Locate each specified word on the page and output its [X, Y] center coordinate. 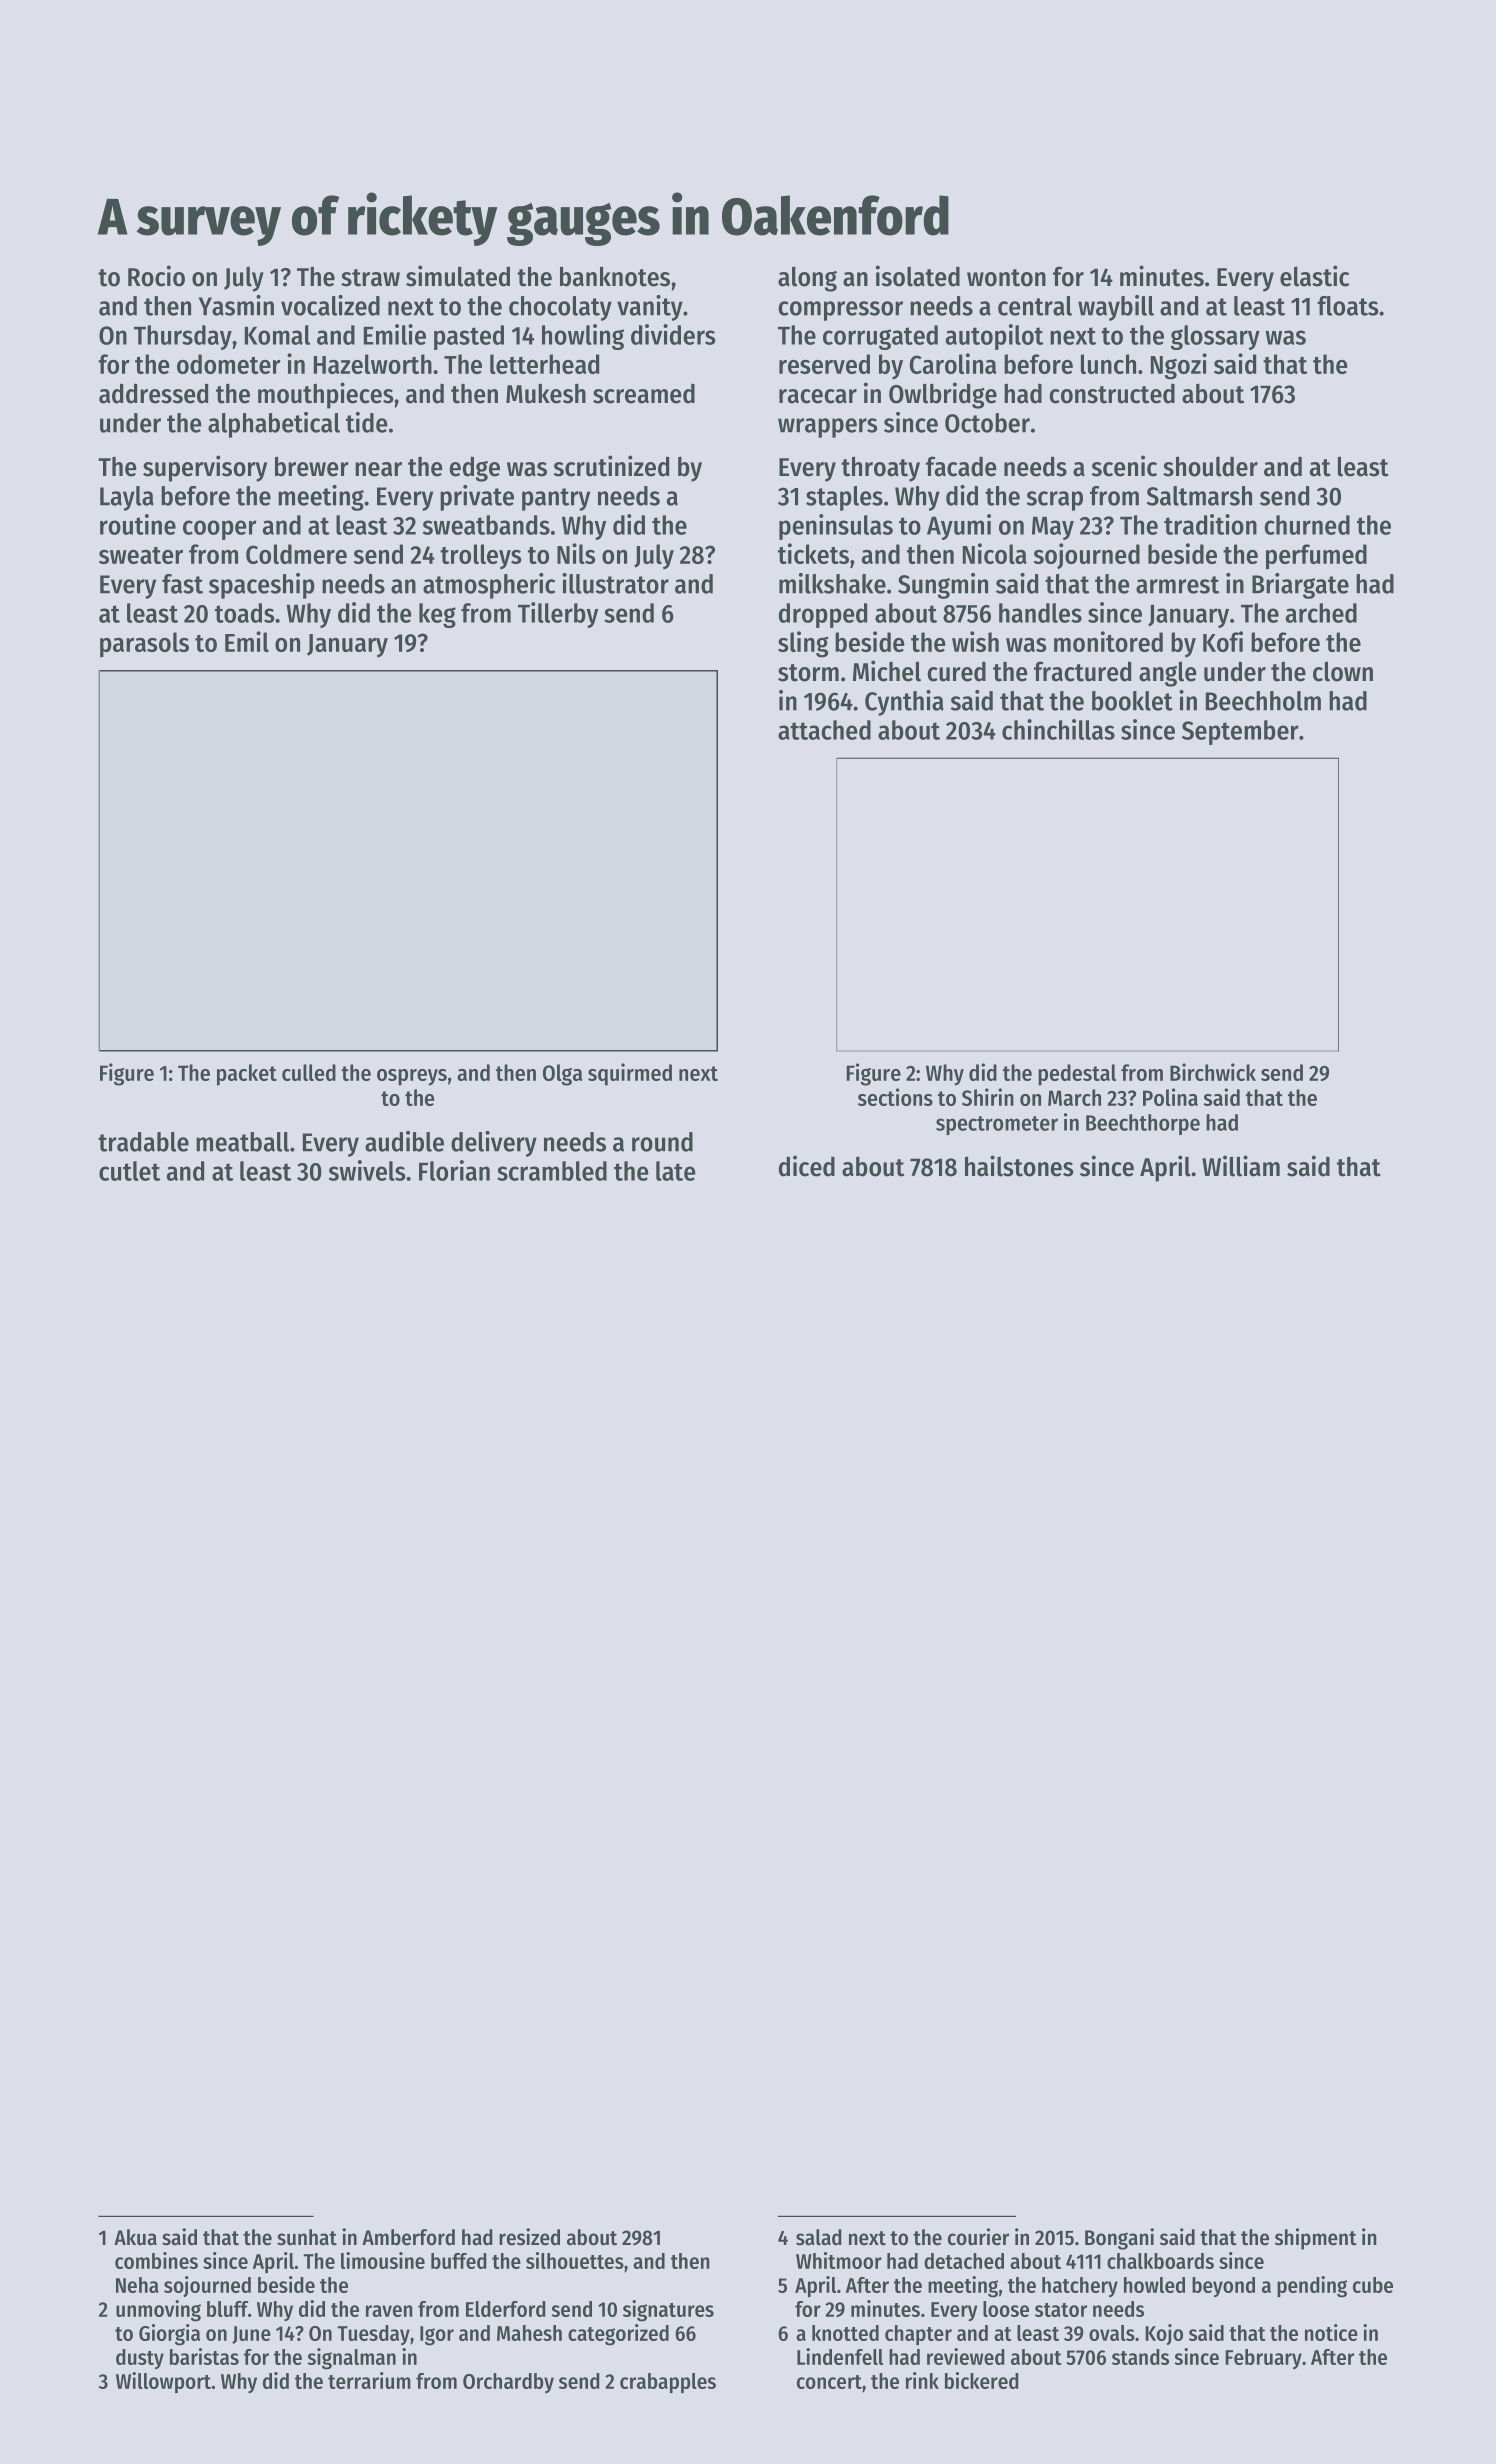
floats [1348, 306]
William [1241, 1166]
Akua [135, 2237]
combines [156, 2260]
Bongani [1119, 2239]
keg [437, 615]
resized [529, 2237]
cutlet [129, 1171]
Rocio [156, 276]
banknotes [615, 276]
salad [819, 2237]
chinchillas [1058, 729]
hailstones [1019, 1166]
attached [824, 730]
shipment [1316, 2239]
